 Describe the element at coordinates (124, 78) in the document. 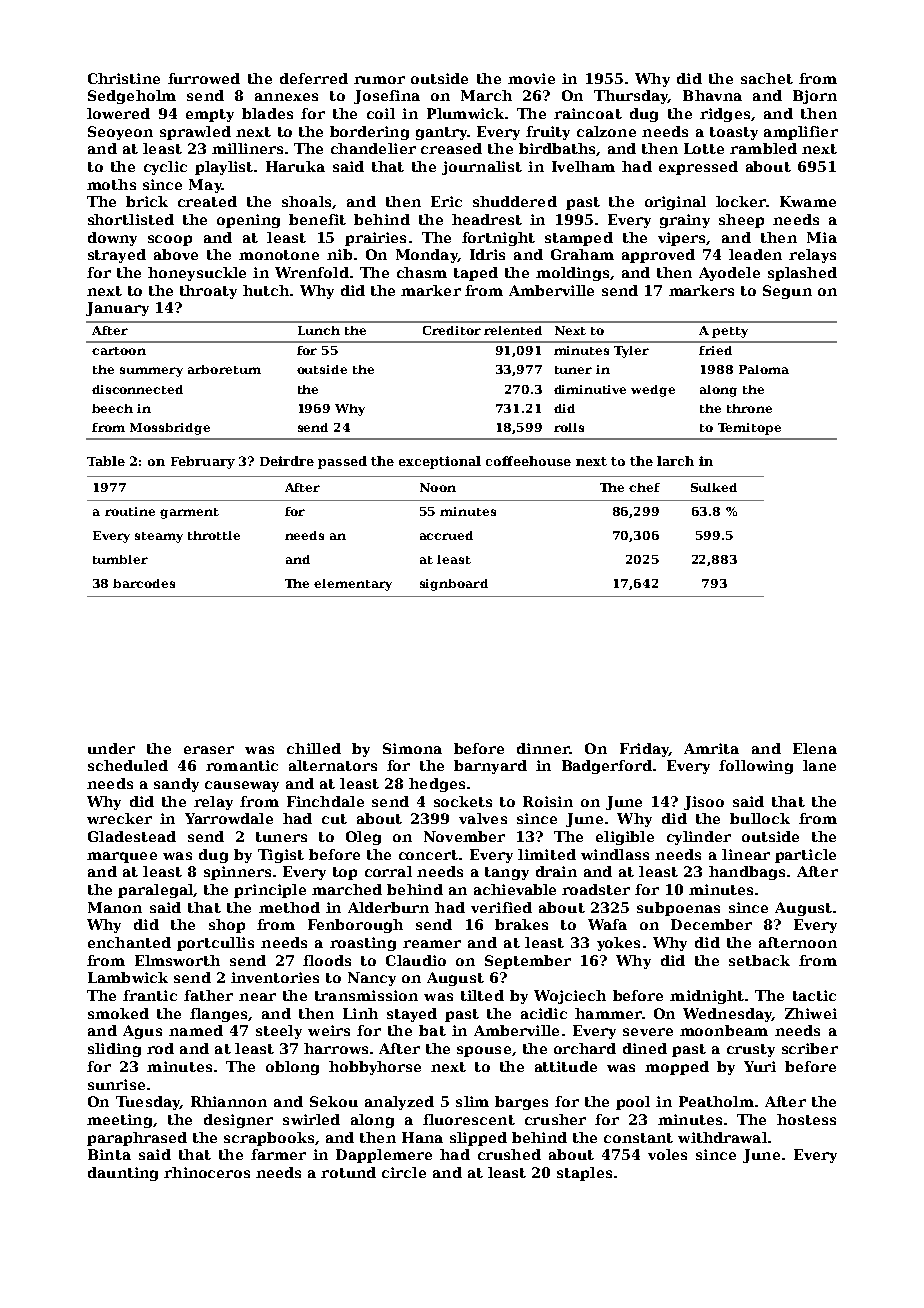

I see `Christine` at that location.
